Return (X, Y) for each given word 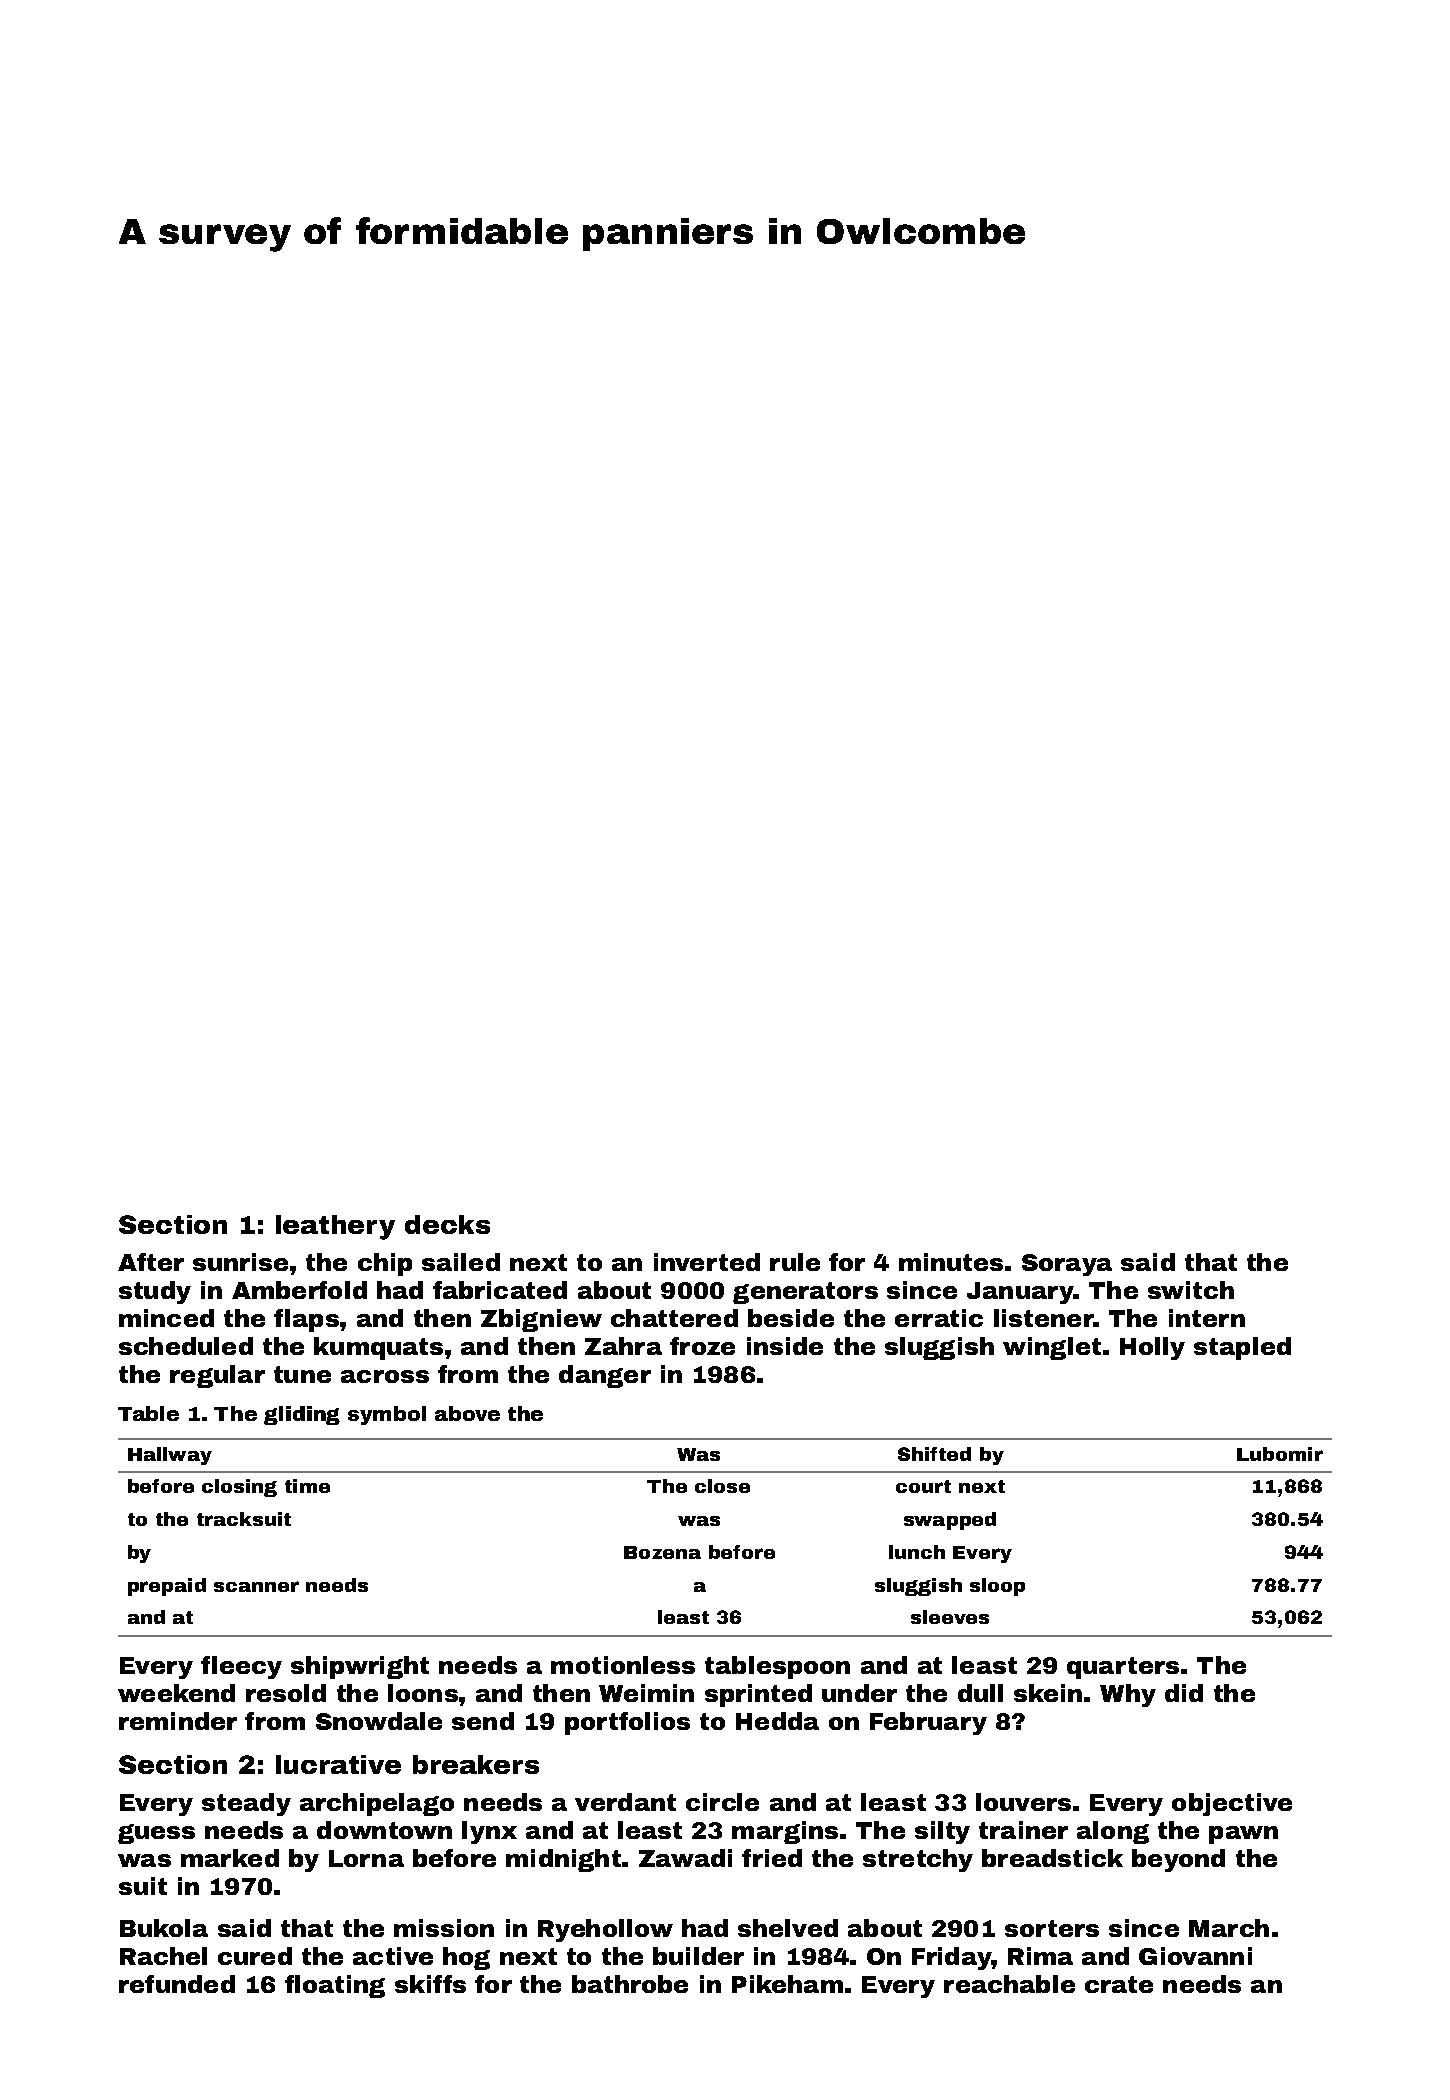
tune (302, 1374)
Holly (1152, 1348)
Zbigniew (541, 1320)
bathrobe (630, 1984)
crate (1119, 1984)
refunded (177, 1984)
